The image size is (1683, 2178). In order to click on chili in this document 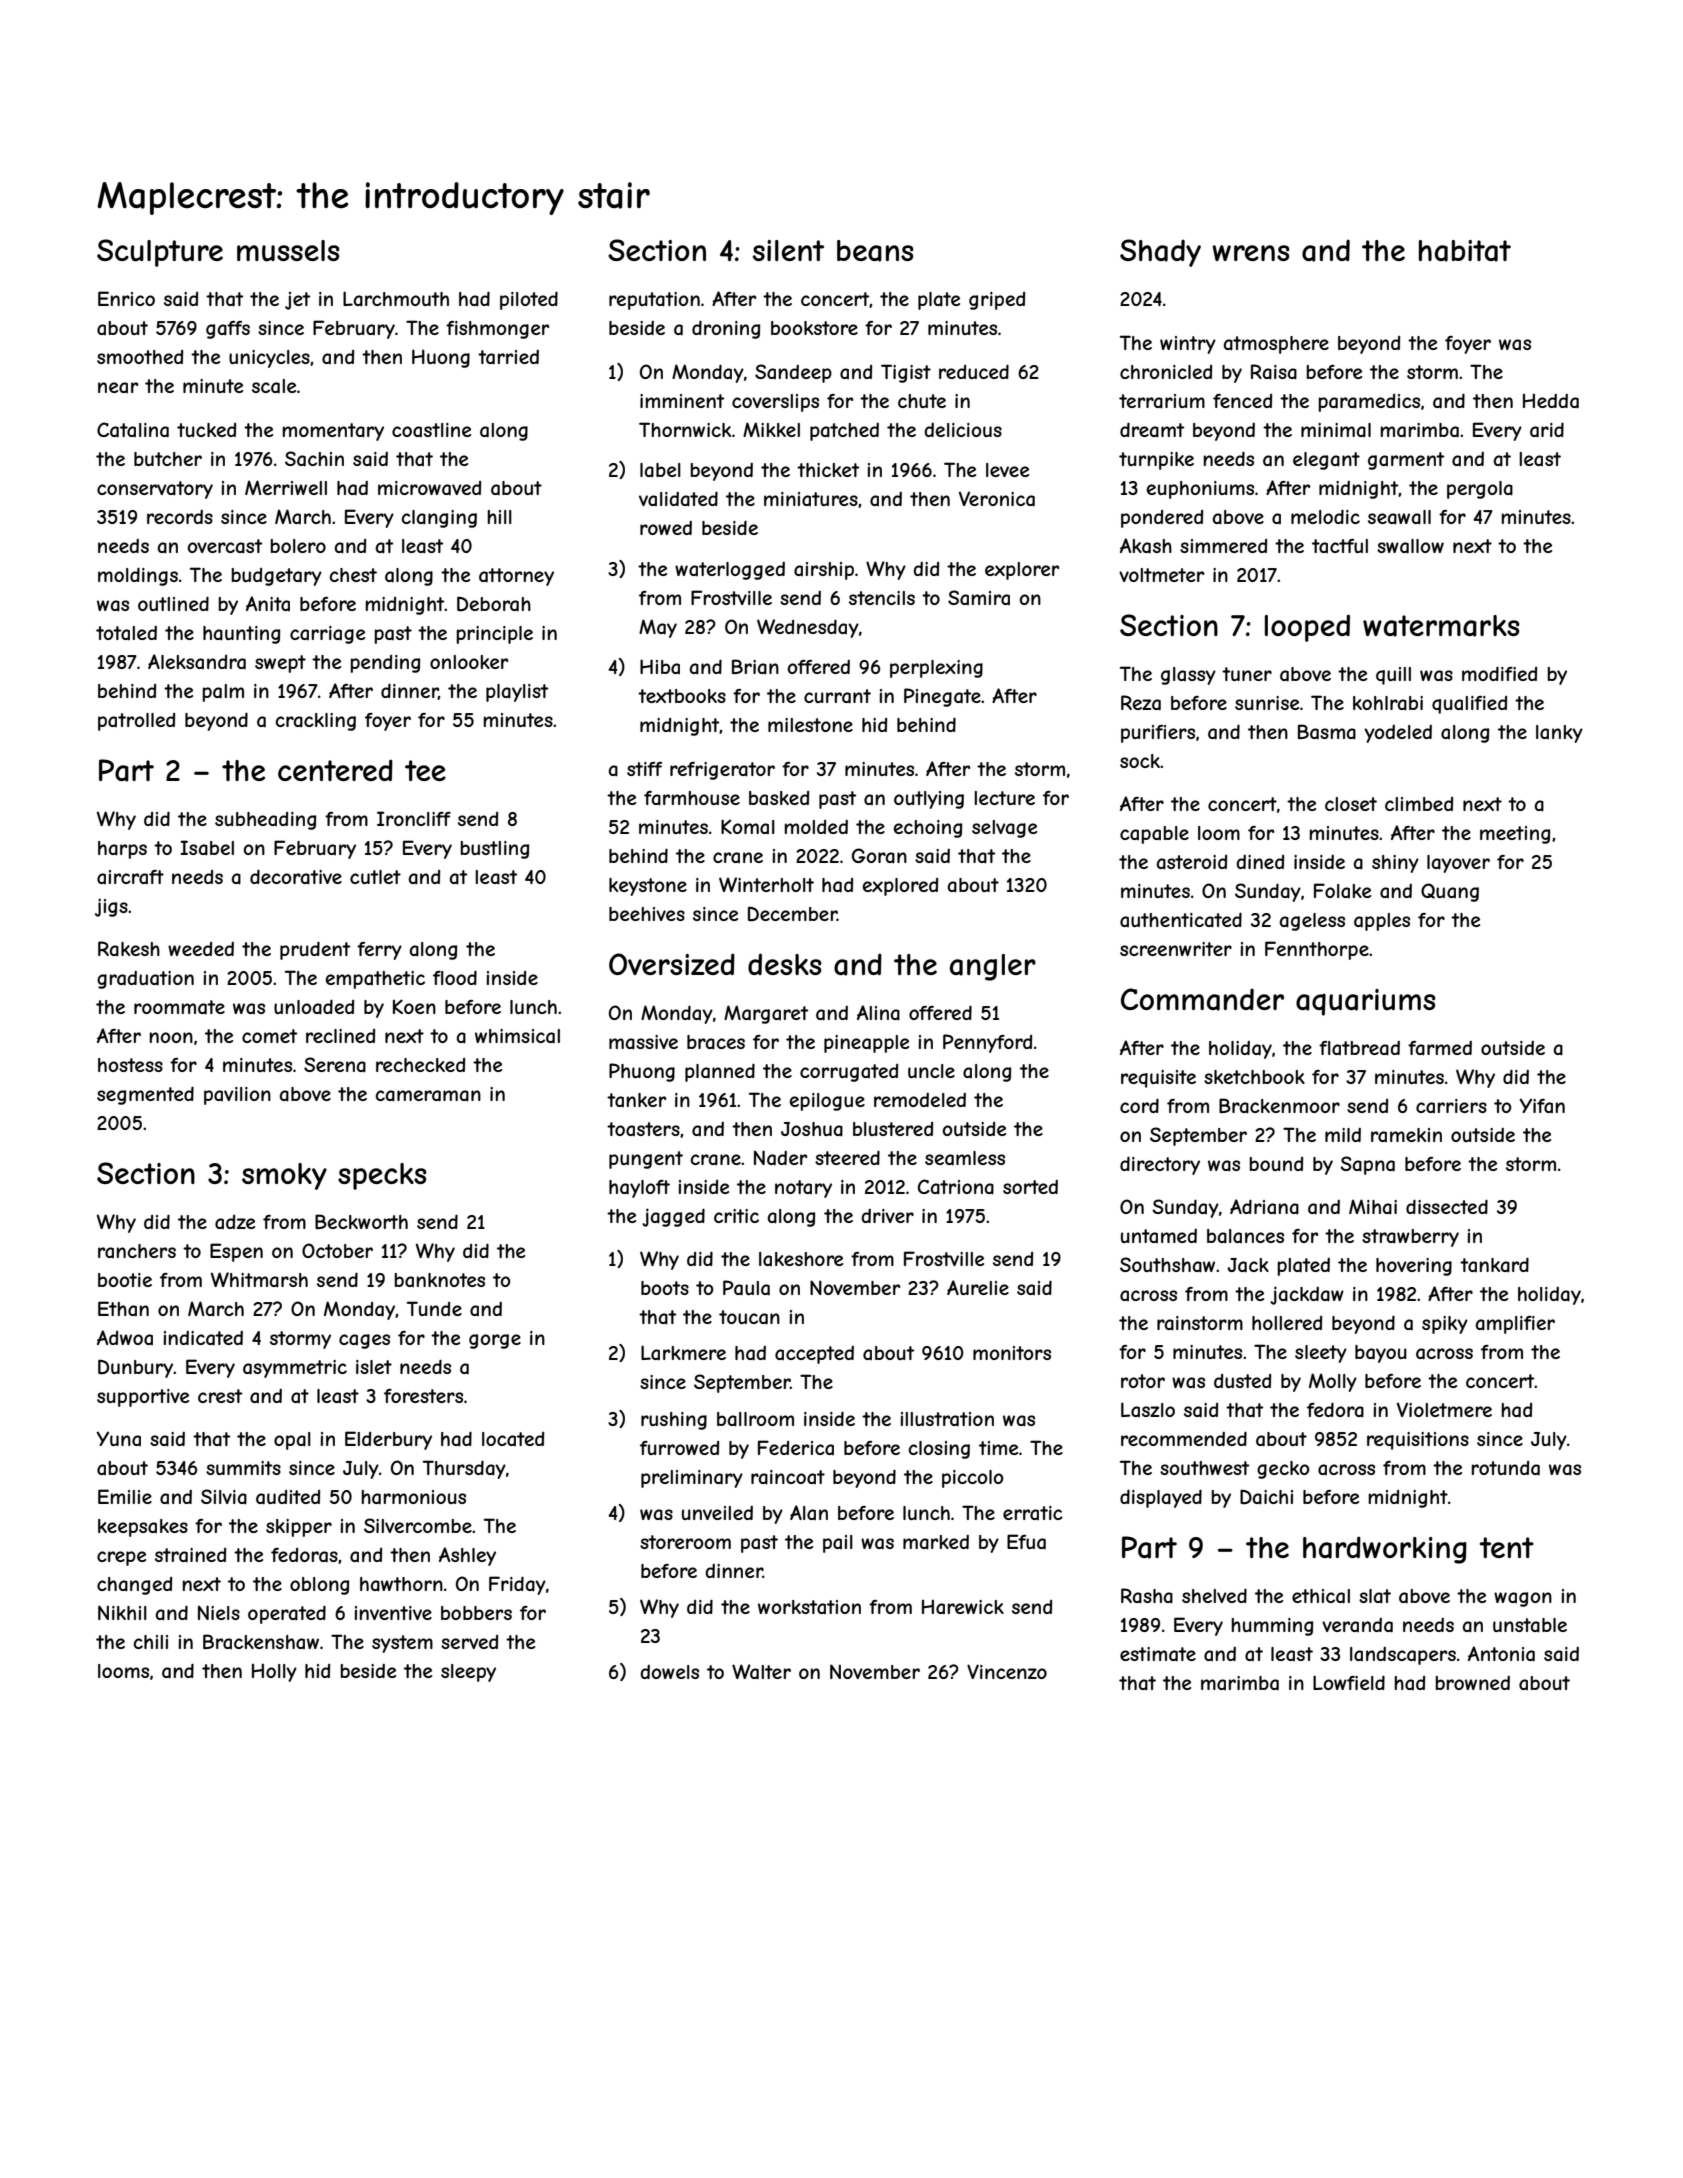, I will do `click(150, 1642)`.
